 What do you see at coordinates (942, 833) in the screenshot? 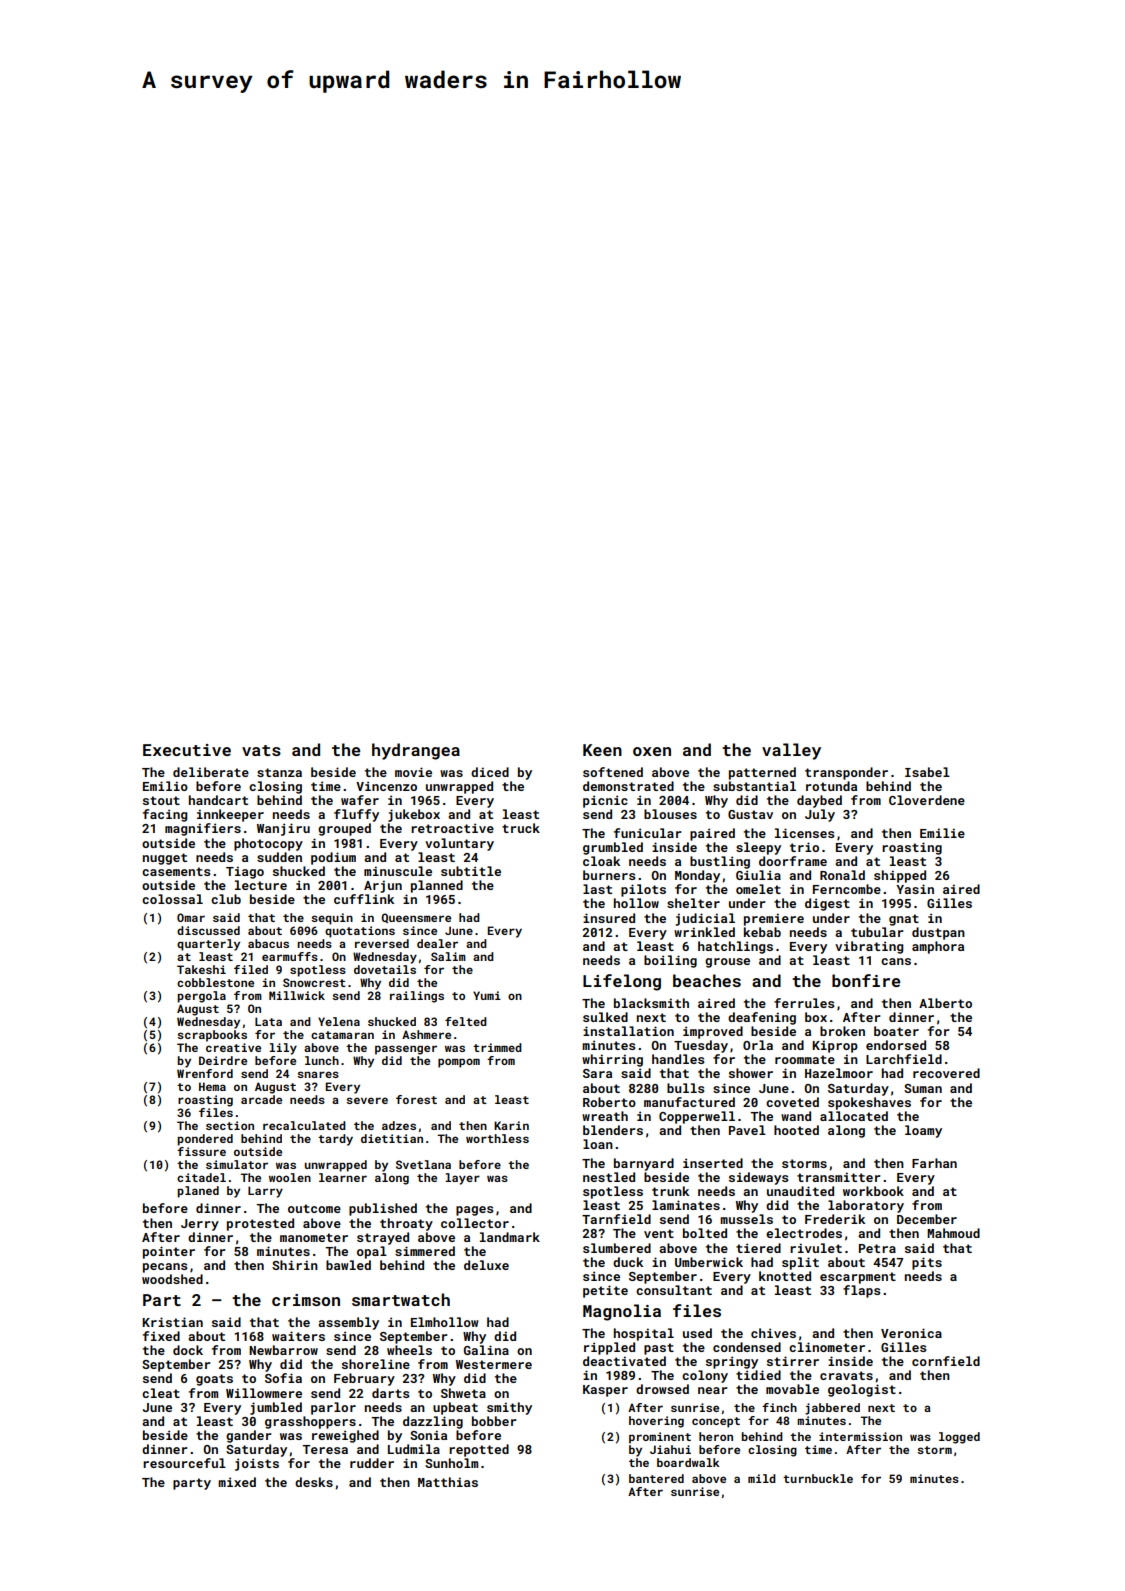
I see `Emilie` at bounding box center [942, 833].
